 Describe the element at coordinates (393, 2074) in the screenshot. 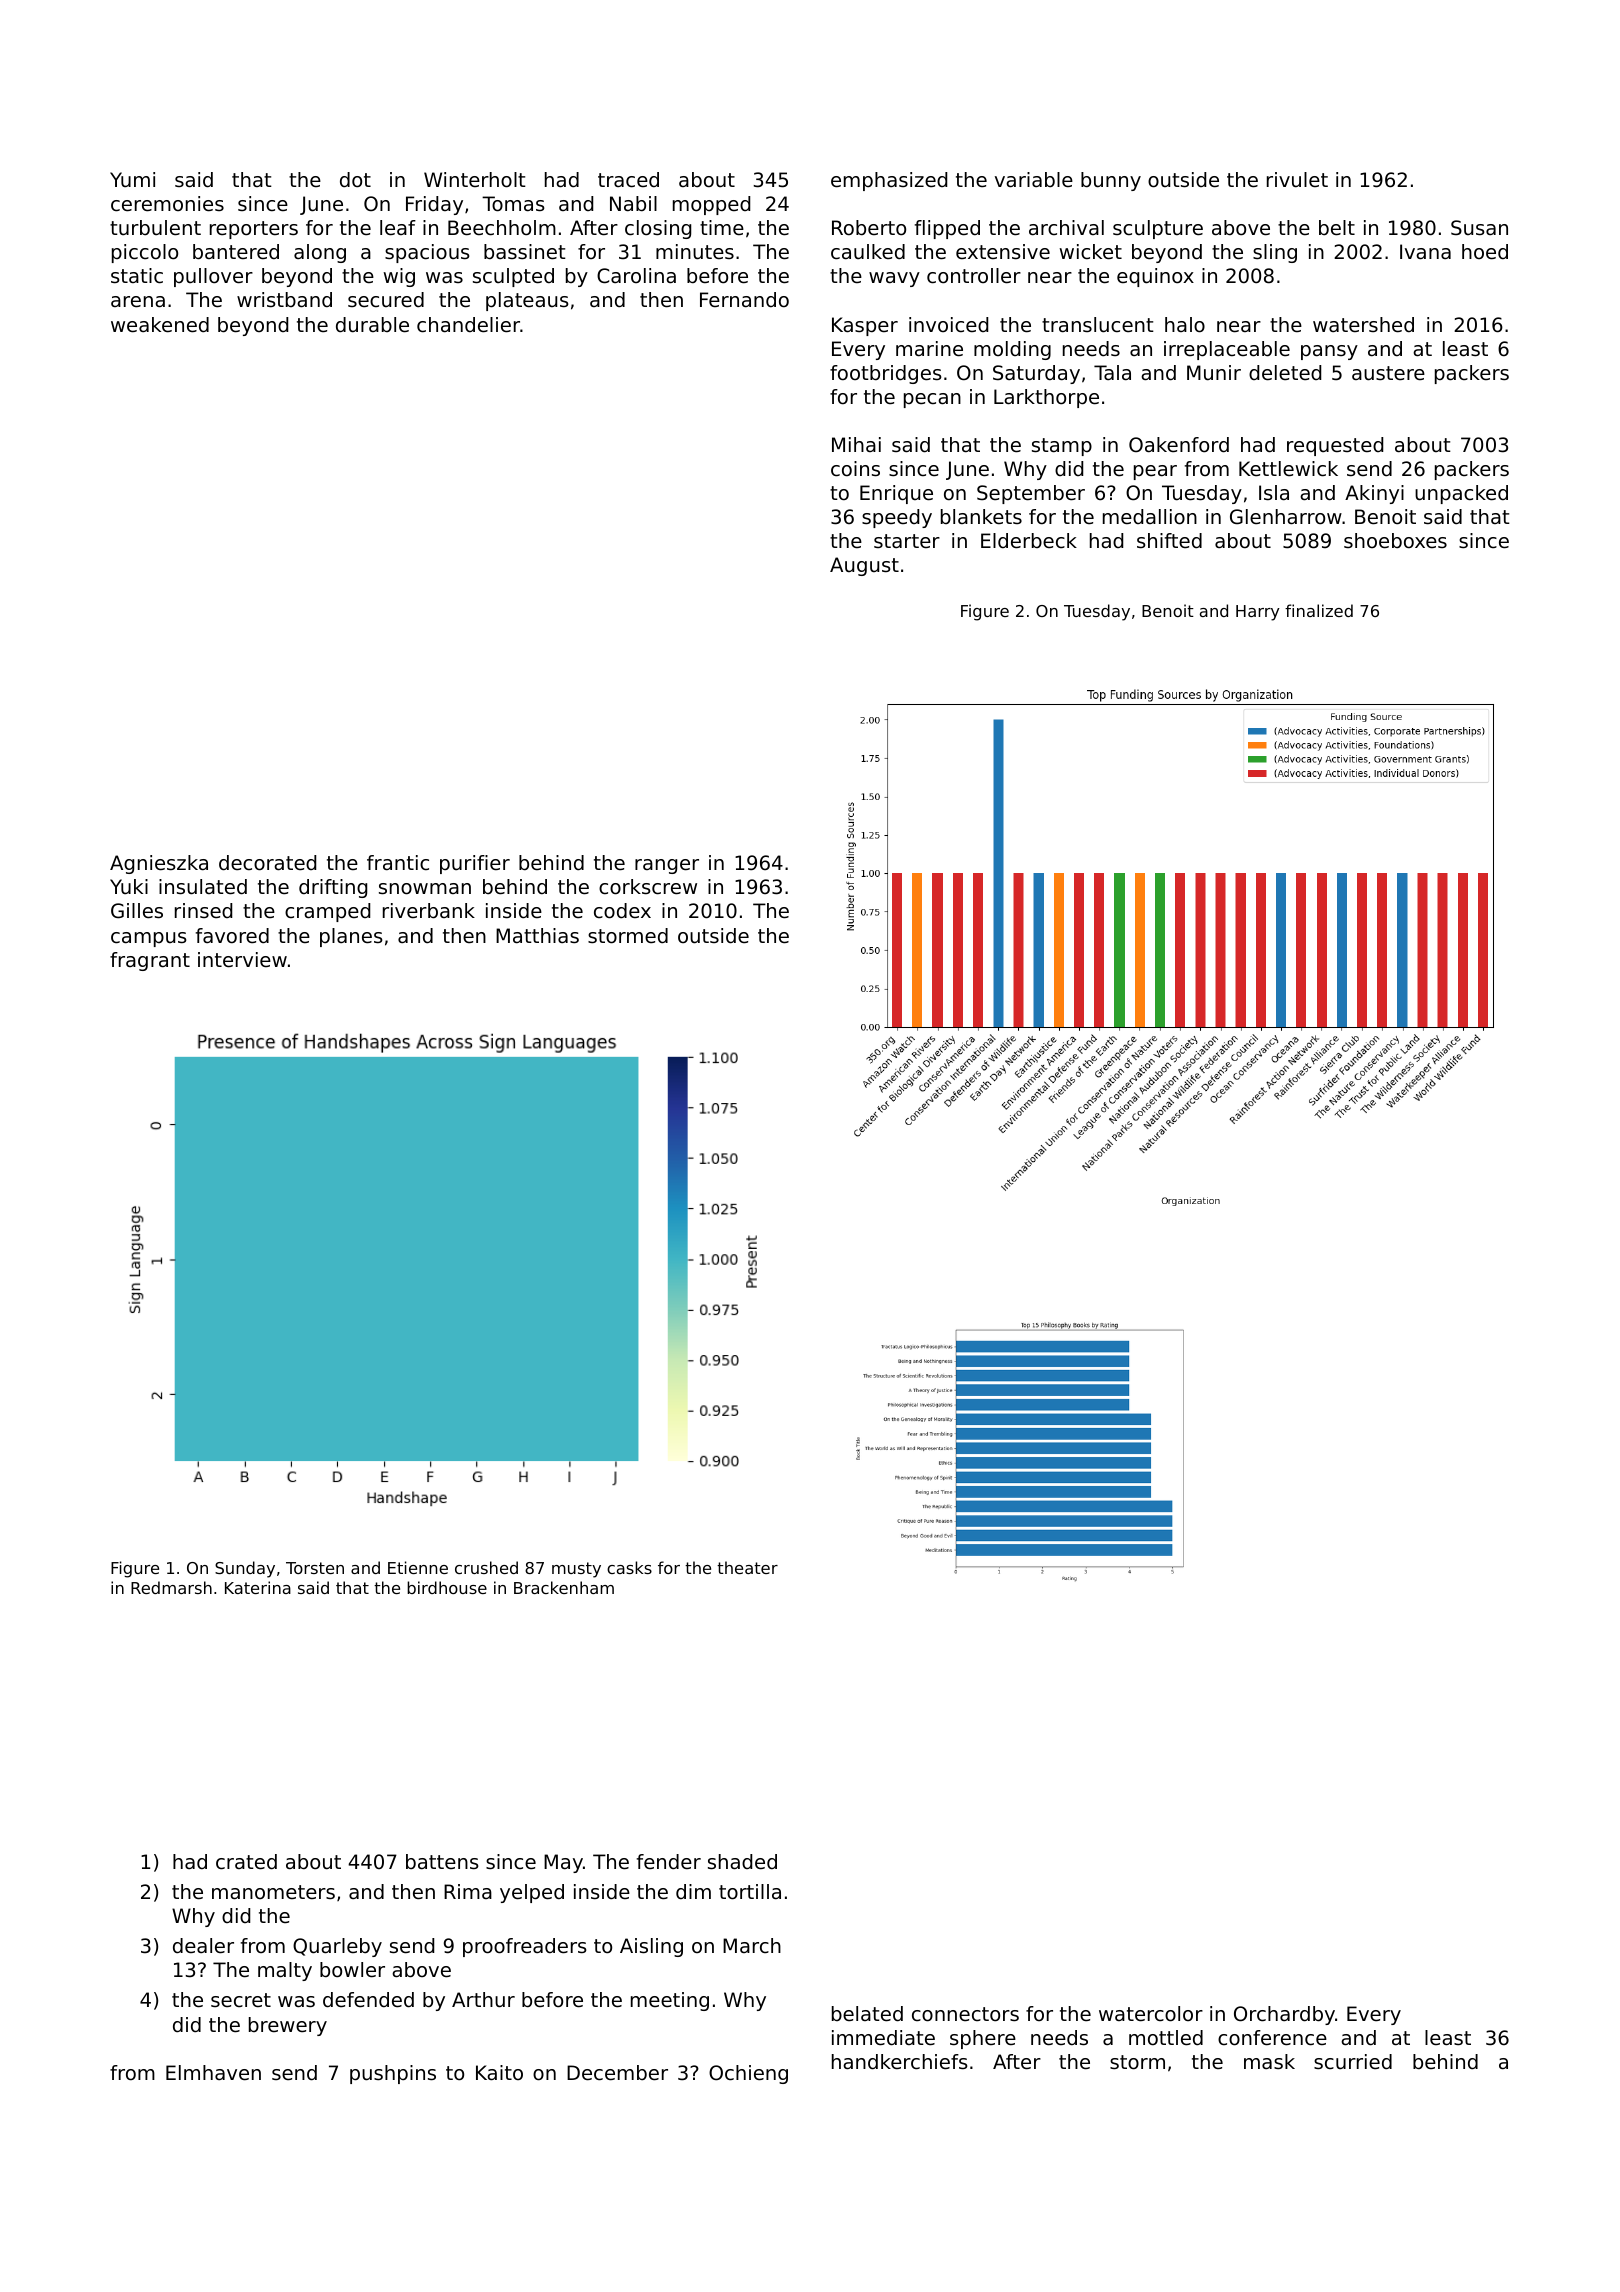

I see `pushpins` at that location.
